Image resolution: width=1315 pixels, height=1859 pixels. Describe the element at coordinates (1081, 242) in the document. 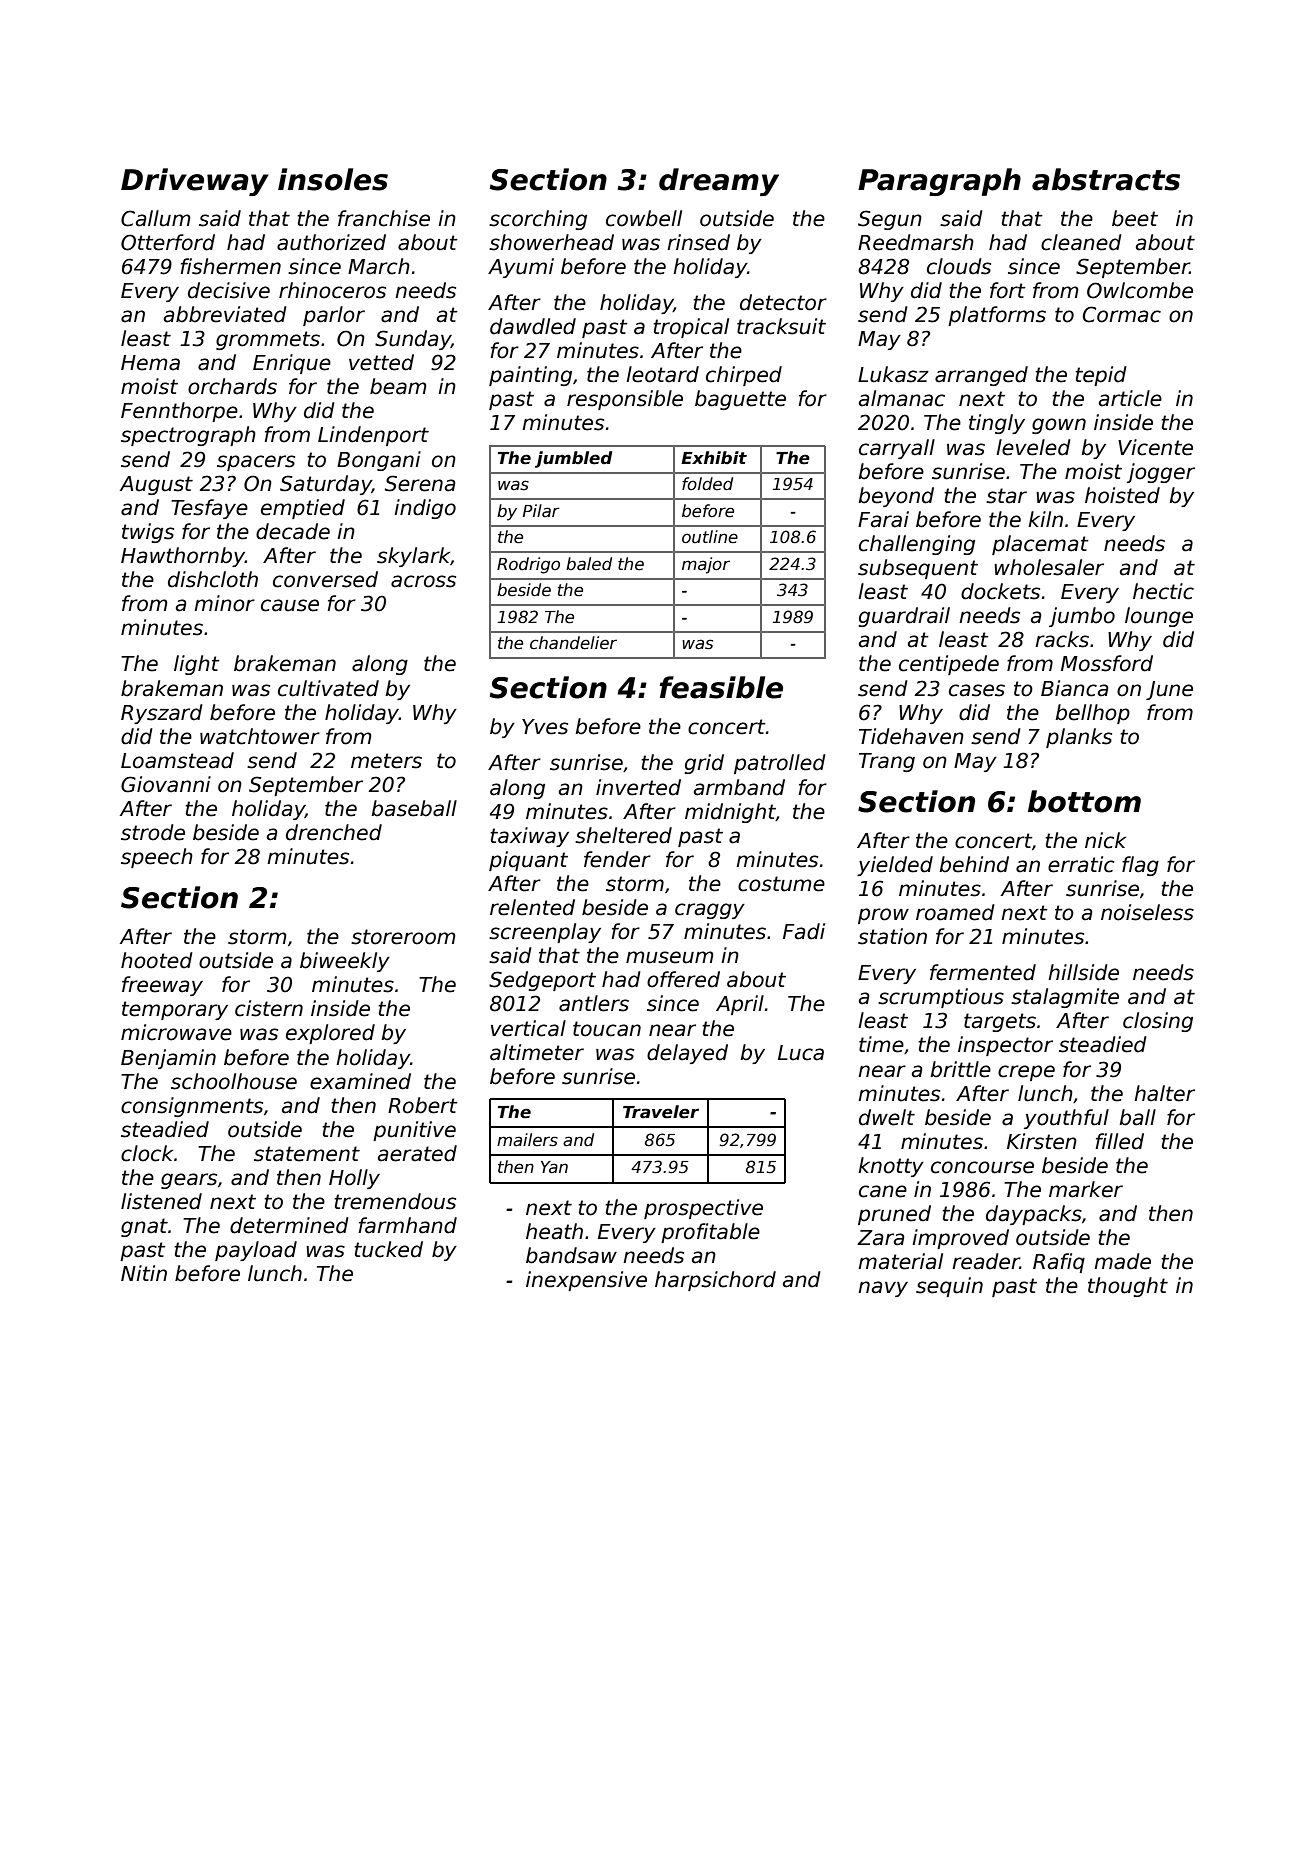

I see `cleaned` at that location.
